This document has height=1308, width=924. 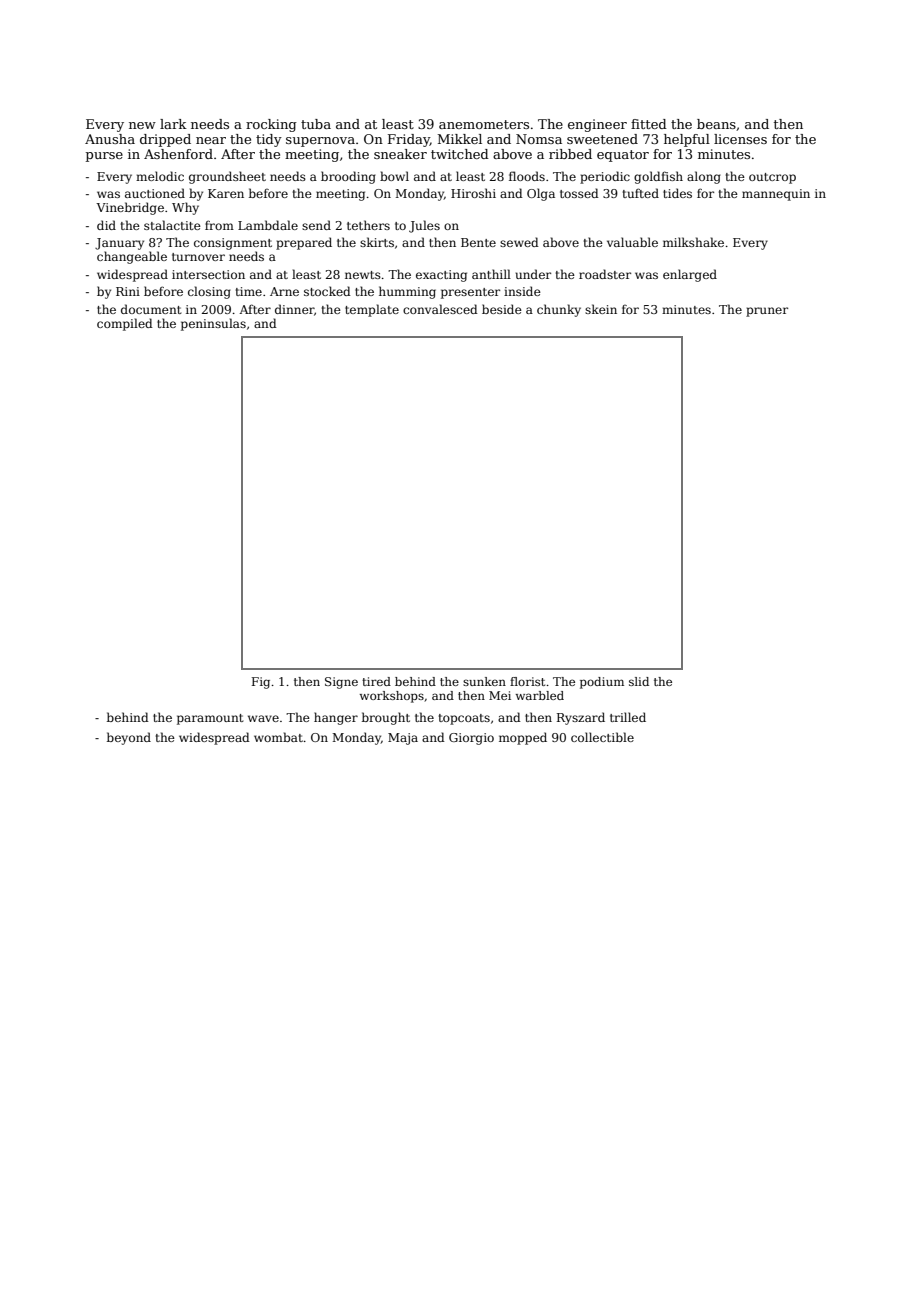 I want to click on paramount, so click(x=210, y=719).
